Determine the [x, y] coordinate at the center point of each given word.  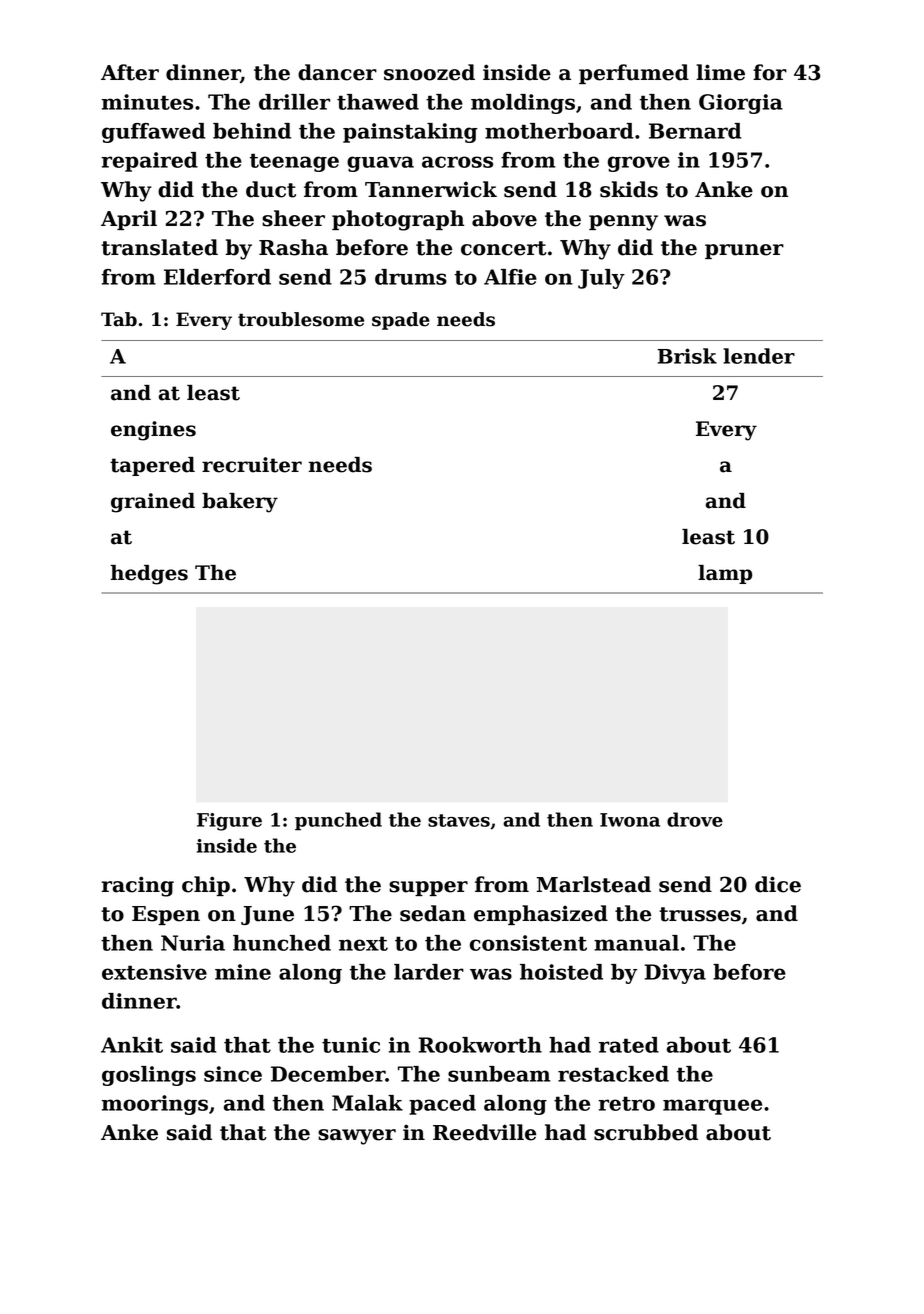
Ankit [132, 1045]
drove [695, 819]
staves [459, 820]
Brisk [687, 356]
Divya [675, 974]
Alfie [510, 277]
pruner [744, 251]
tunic [351, 1045]
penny [623, 223]
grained [153, 503]
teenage [294, 162]
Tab [119, 319]
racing [138, 886]
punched [338, 821]
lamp [725, 574]
